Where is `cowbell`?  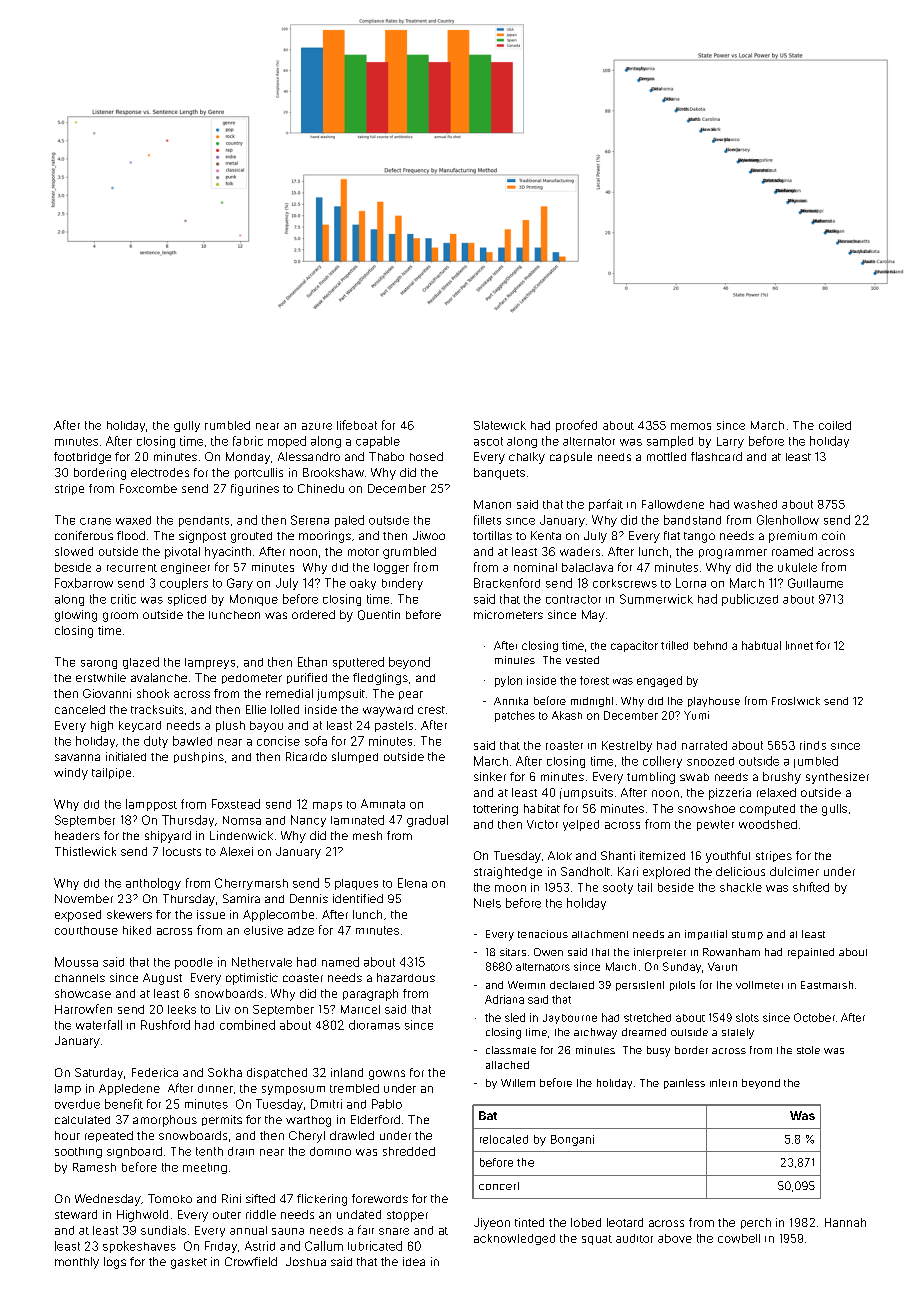 cowbell is located at coordinates (739, 1238).
